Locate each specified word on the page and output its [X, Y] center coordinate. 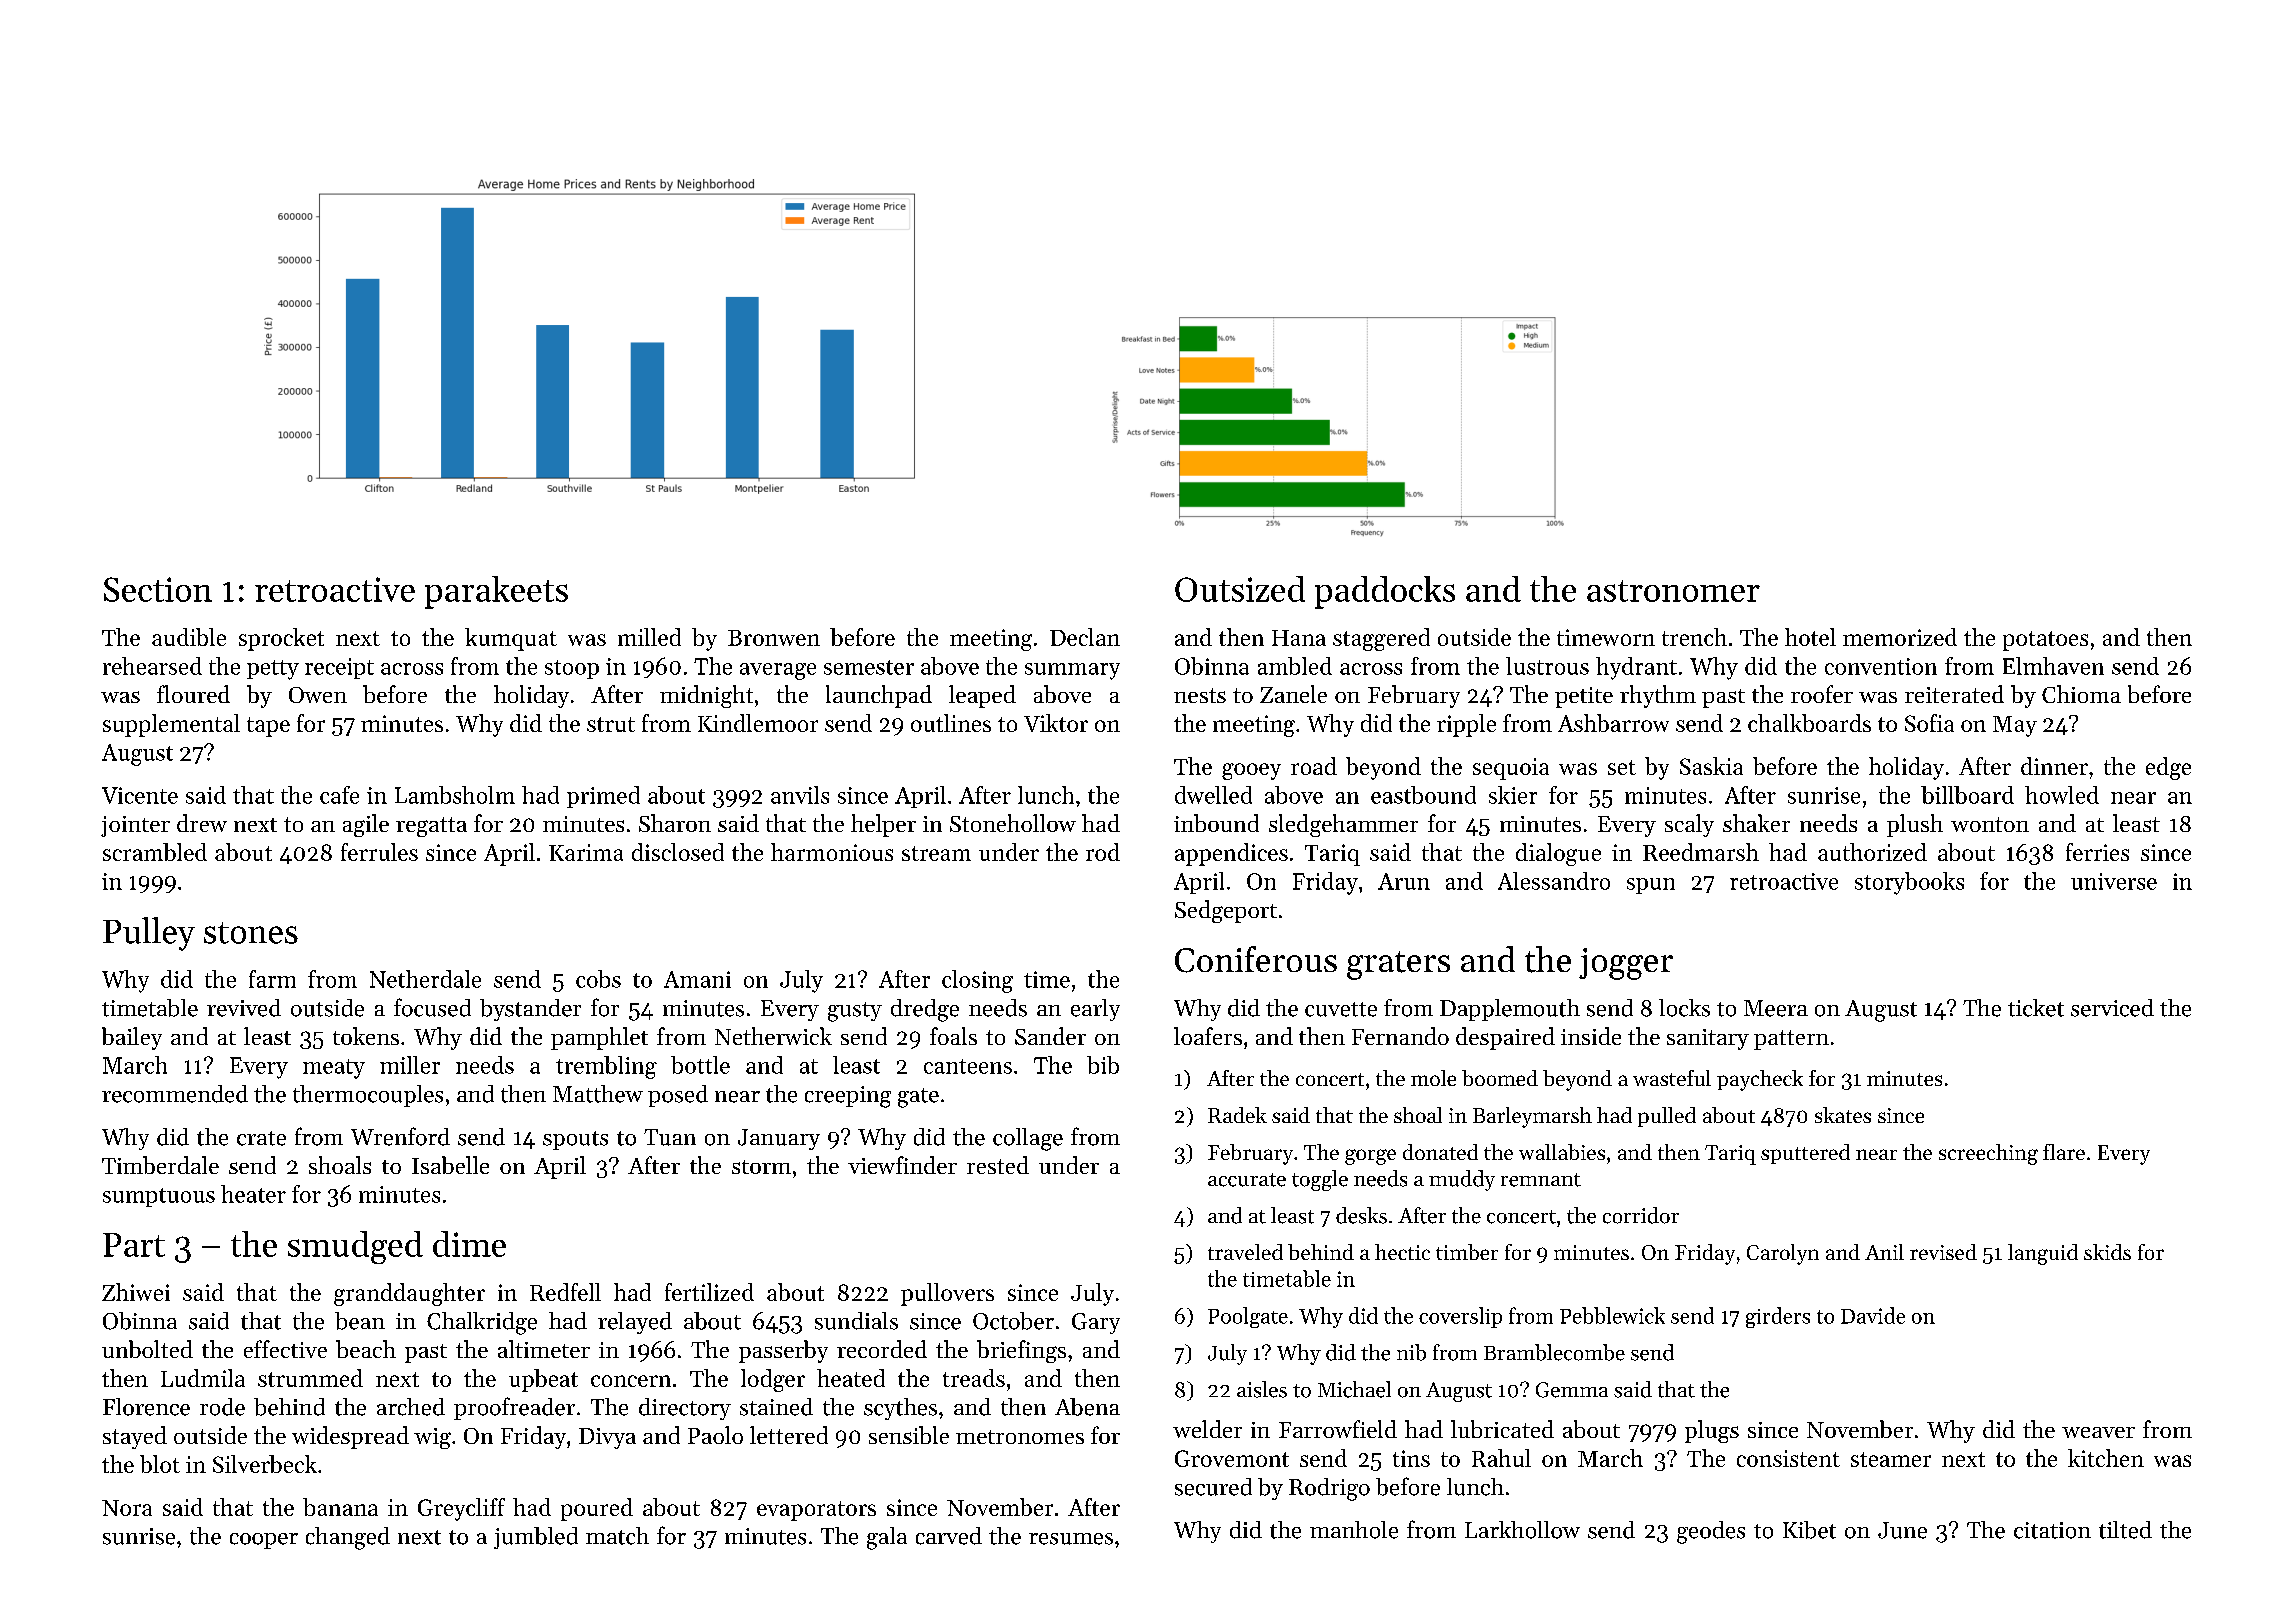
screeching [1988, 1154]
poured [597, 1509]
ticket [2036, 1008]
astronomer [1673, 591]
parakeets [496, 592]
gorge [1370, 1157]
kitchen [2106, 1458]
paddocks [1385, 592]
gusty [855, 1012]
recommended [175, 1094]
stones [251, 933]
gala [887, 1538]
